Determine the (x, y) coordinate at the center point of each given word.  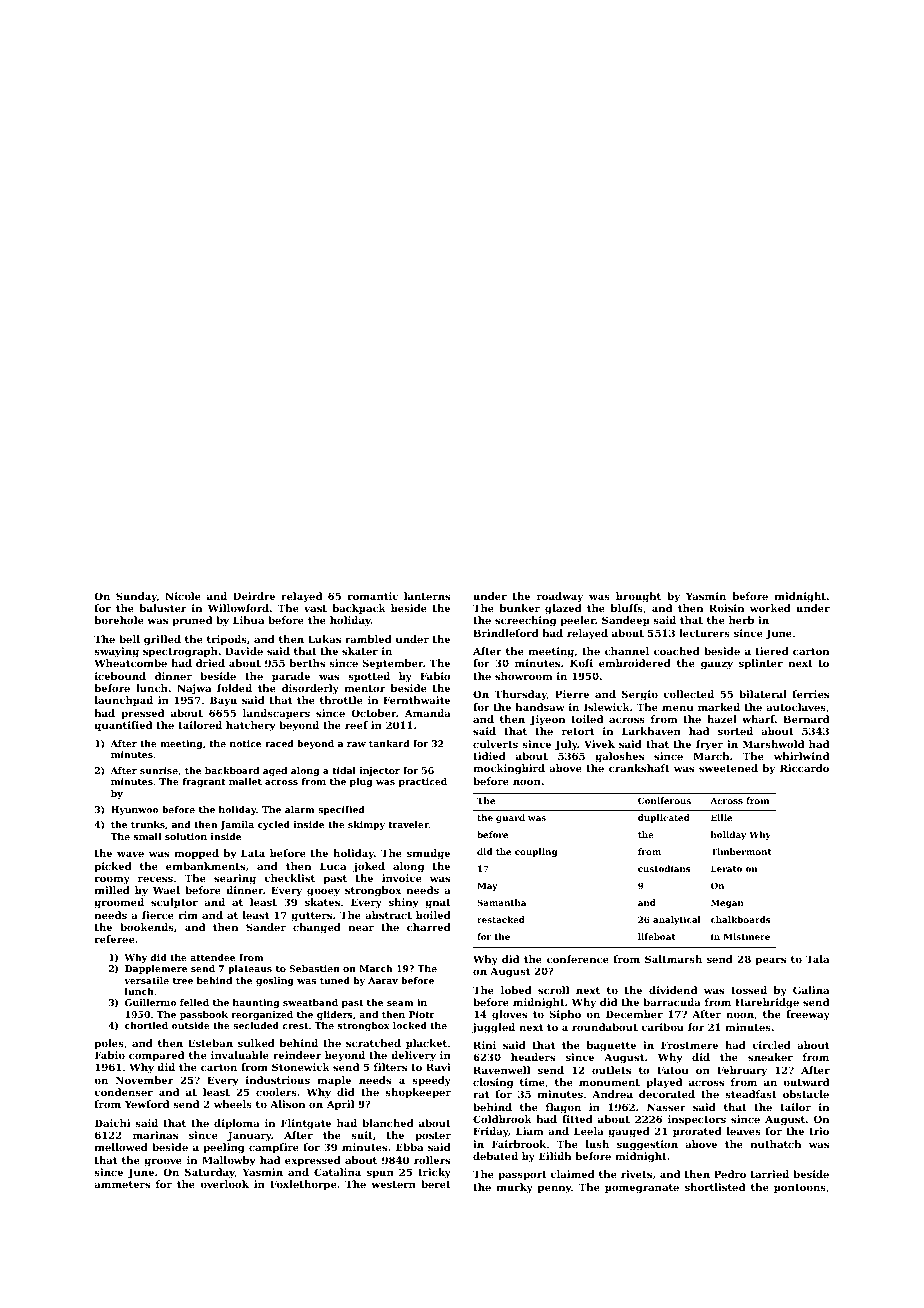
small (147, 836)
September (392, 664)
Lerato (726, 868)
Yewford (147, 1104)
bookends (147, 927)
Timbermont (741, 851)
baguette (611, 1046)
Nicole (183, 596)
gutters (311, 916)
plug (361, 782)
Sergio (640, 695)
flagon (563, 1108)
